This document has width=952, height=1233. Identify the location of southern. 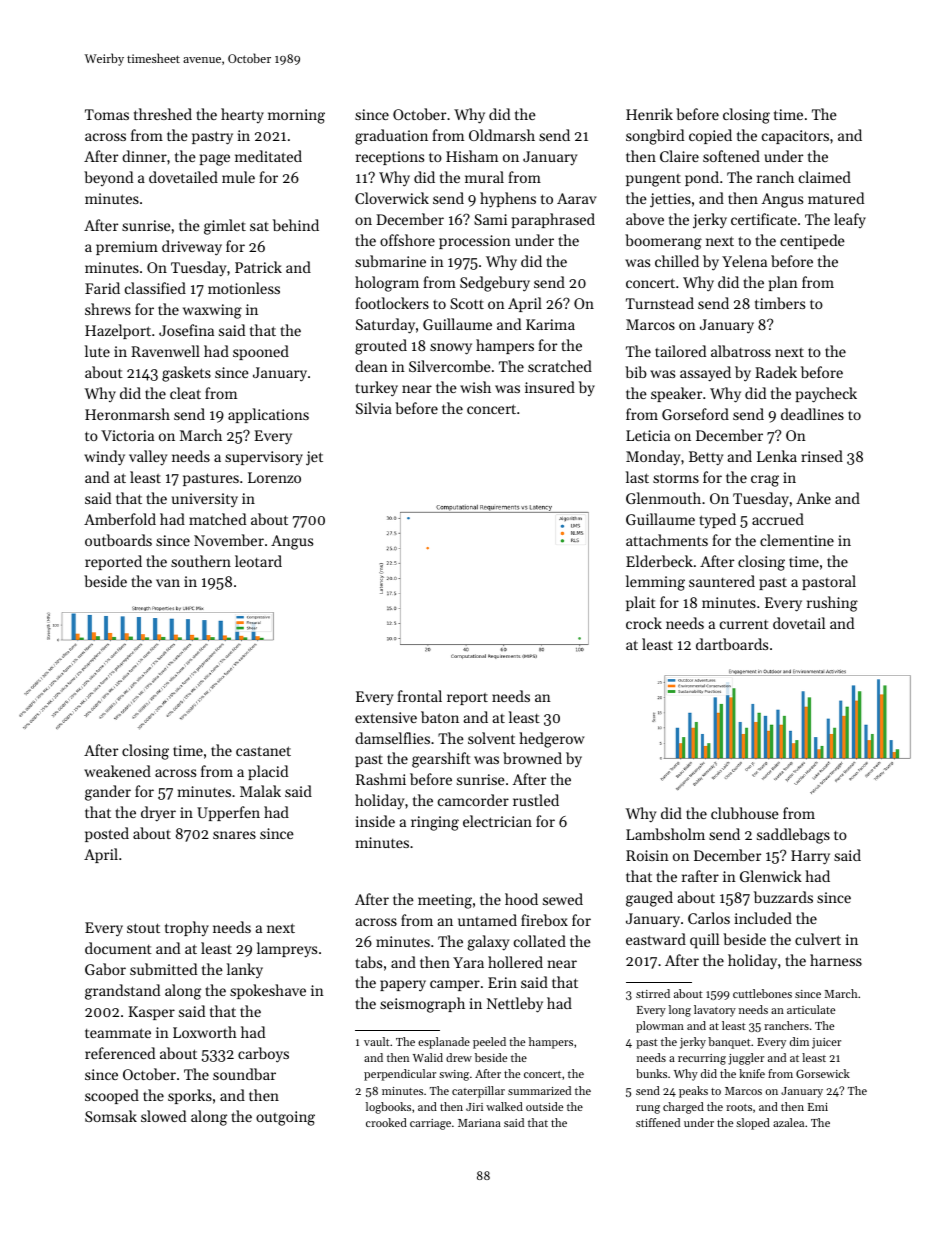
(201, 561).
